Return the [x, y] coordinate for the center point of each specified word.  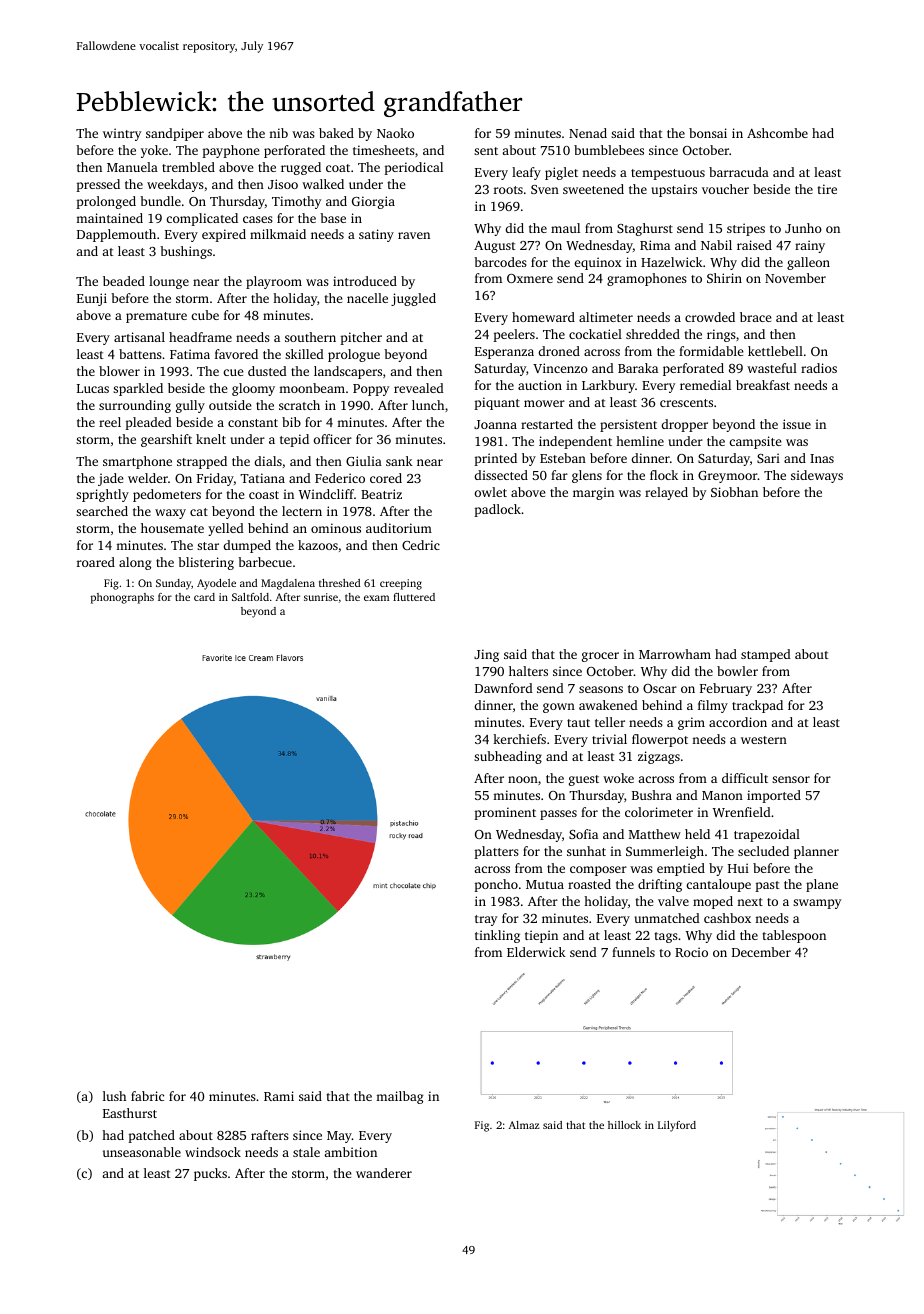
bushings [186, 252]
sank [399, 461]
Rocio [691, 952]
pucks [210, 1174]
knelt [211, 439]
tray [486, 920]
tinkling [497, 936]
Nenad [588, 133]
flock [664, 475]
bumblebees [609, 150]
